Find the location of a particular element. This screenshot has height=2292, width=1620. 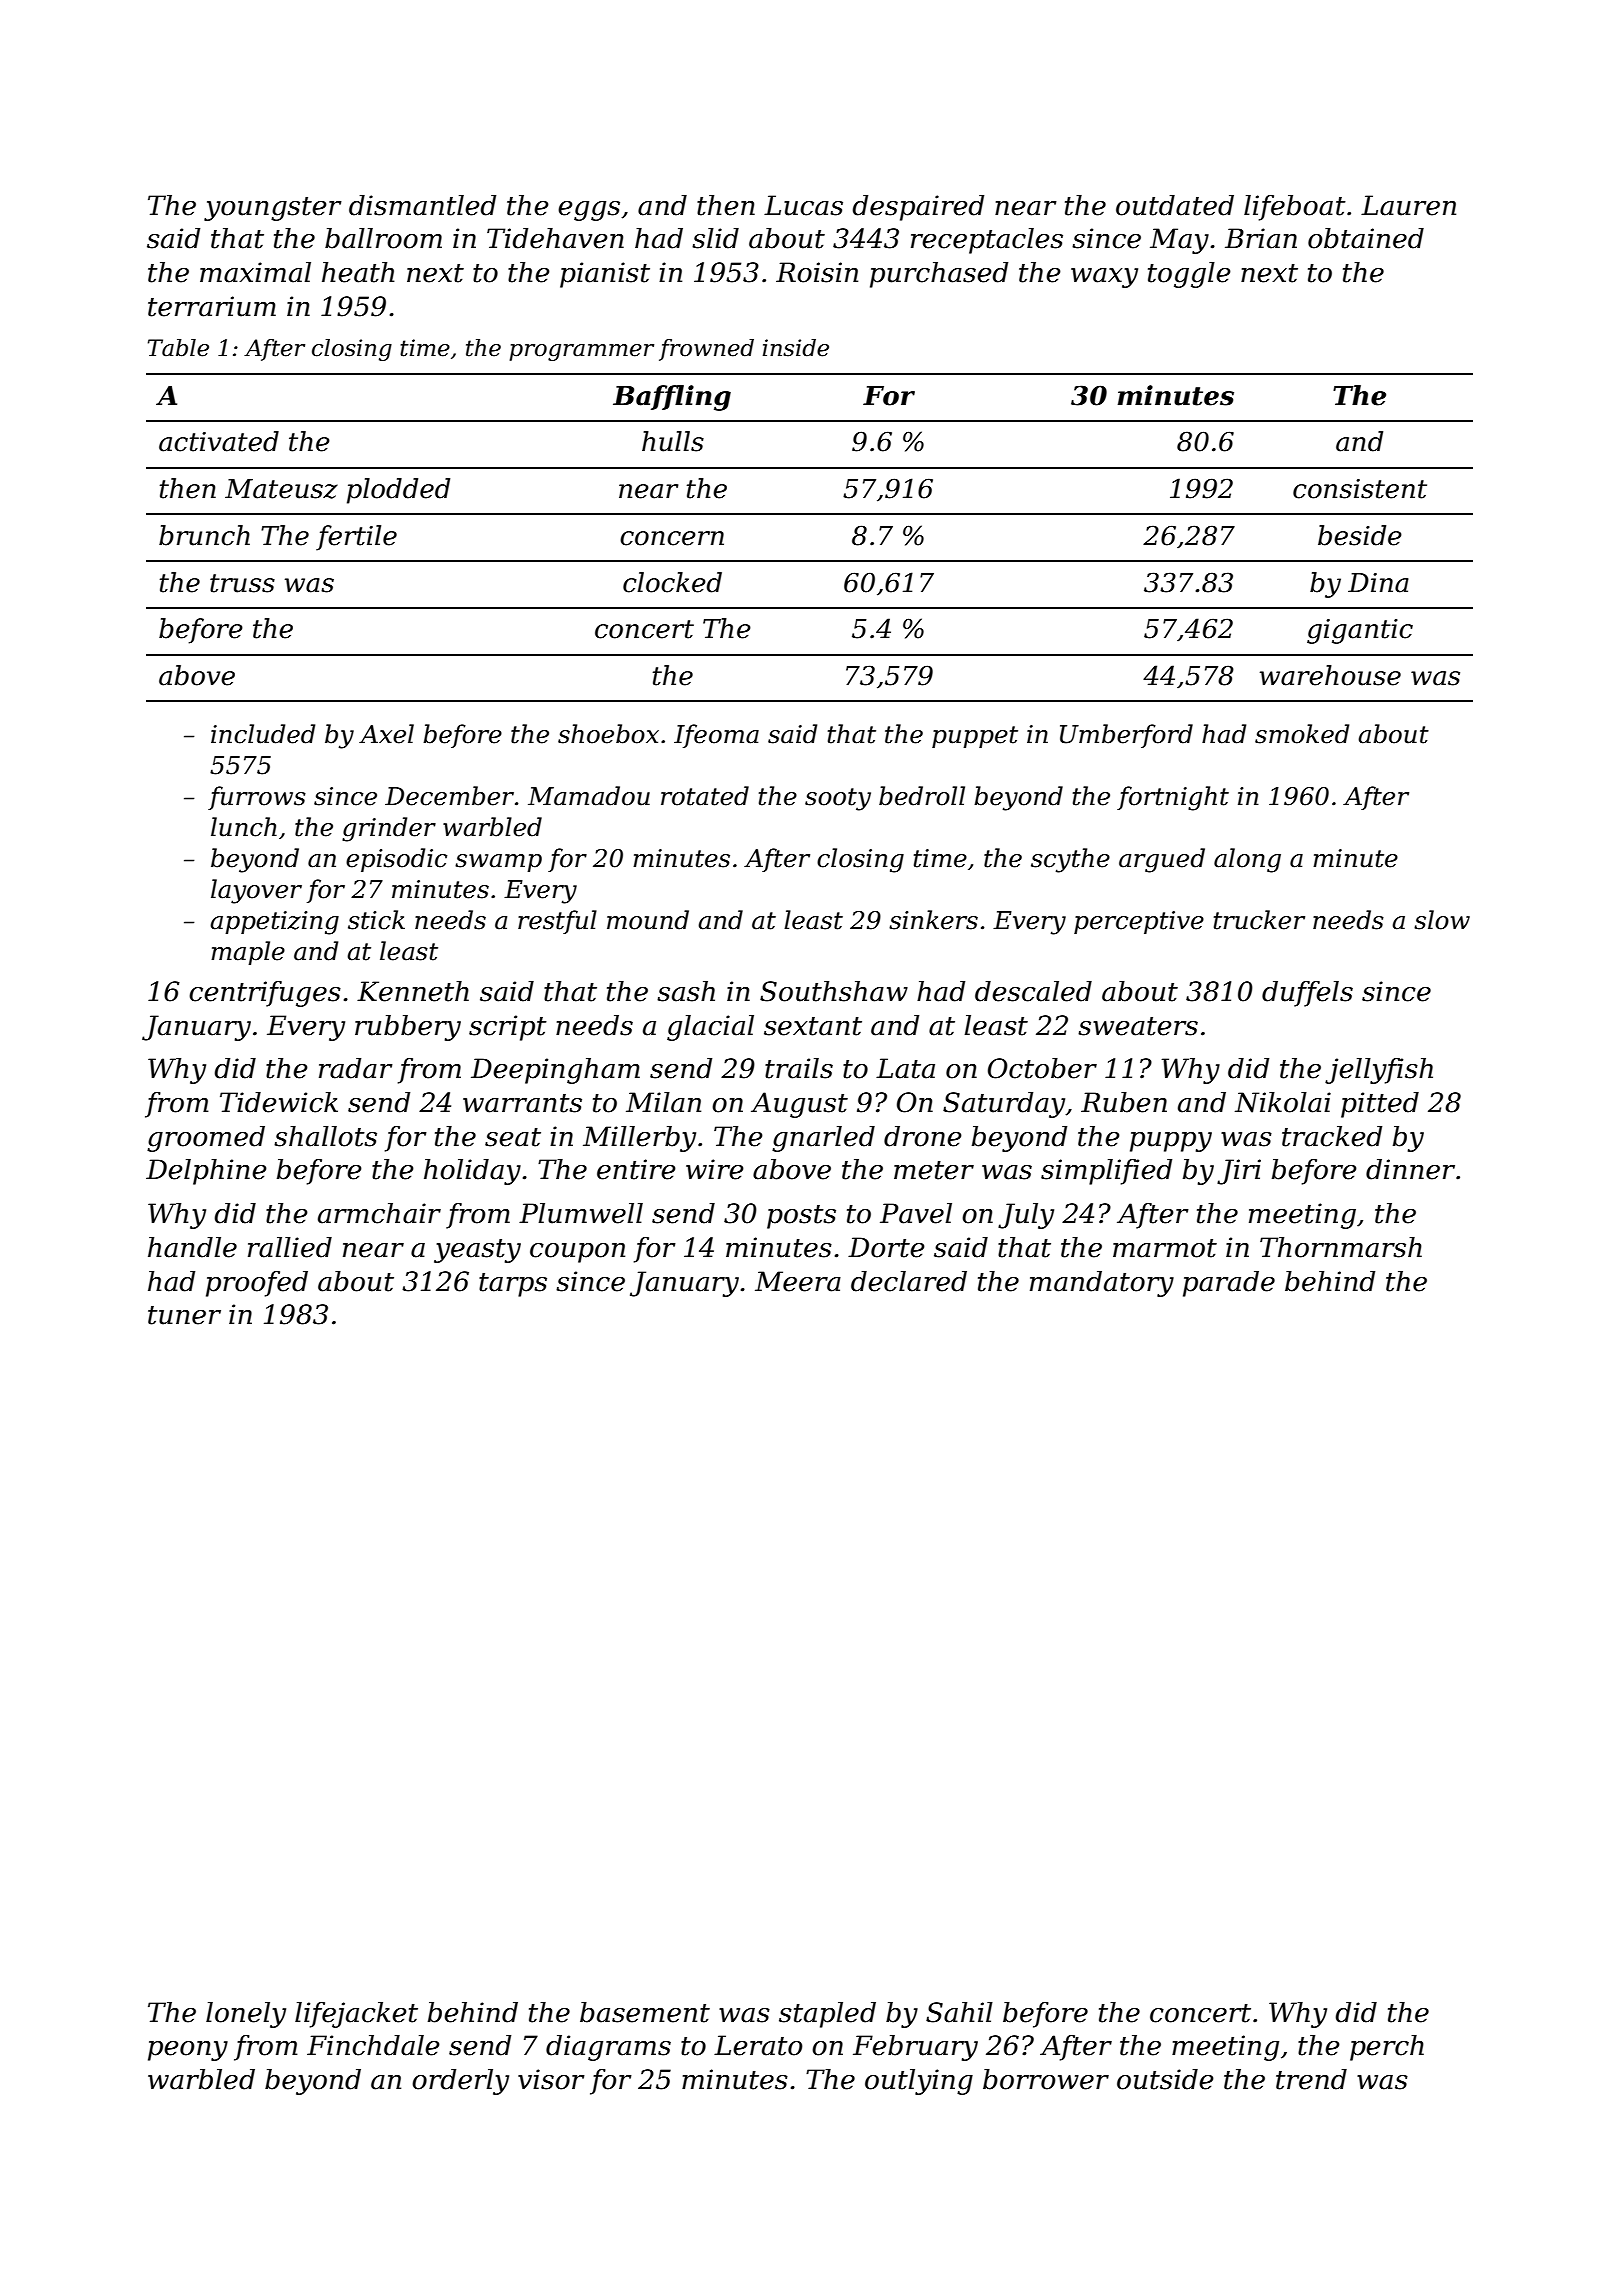

Dina is located at coordinates (1378, 583).
